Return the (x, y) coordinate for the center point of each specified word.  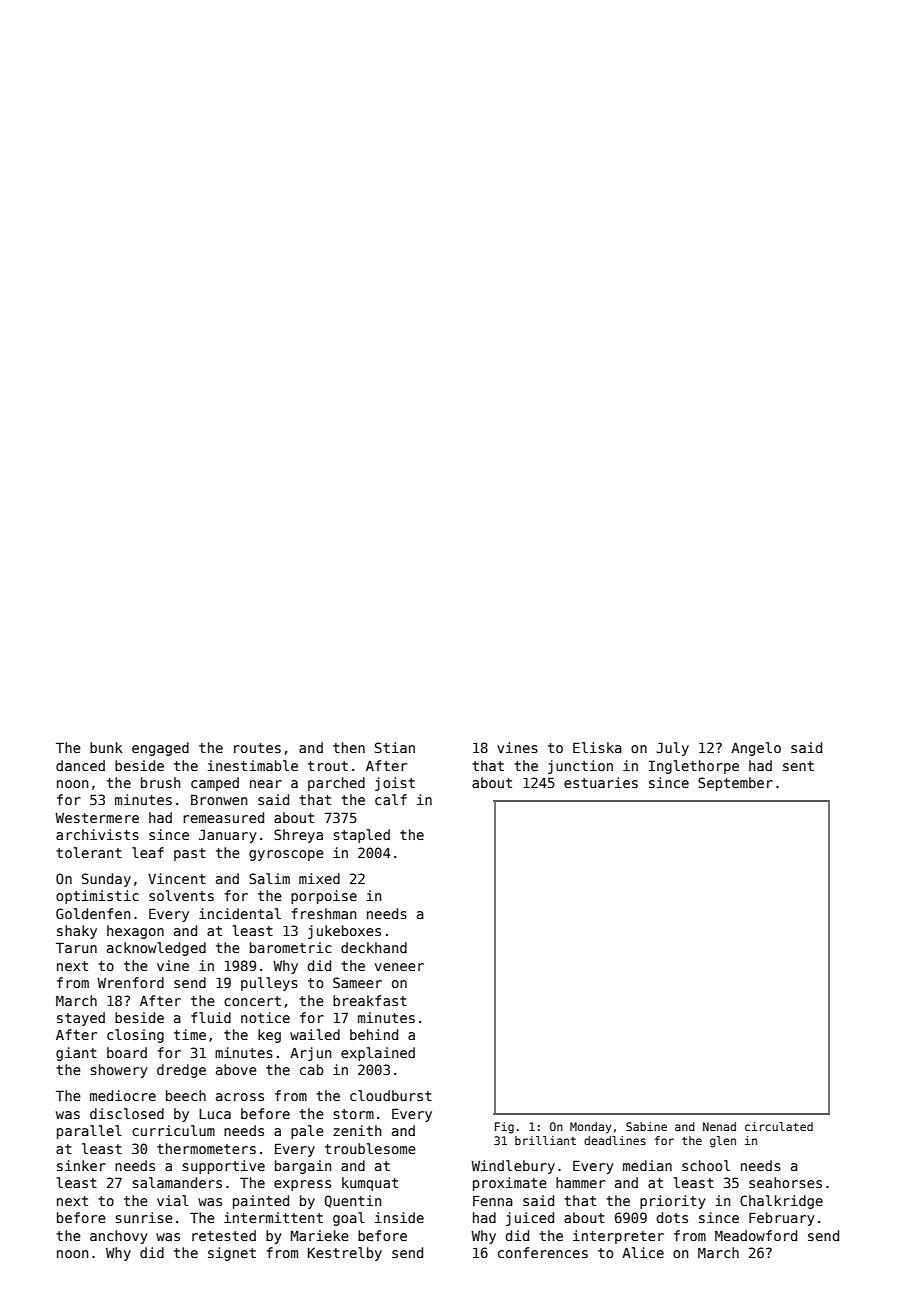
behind (374, 1034)
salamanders (177, 1182)
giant (76, 1054)
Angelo (756, 749)
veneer (399, 967)
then (349, 747)
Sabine (646, 1126)
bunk (106, 747)
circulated (779, 1126)
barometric (291, 947)
